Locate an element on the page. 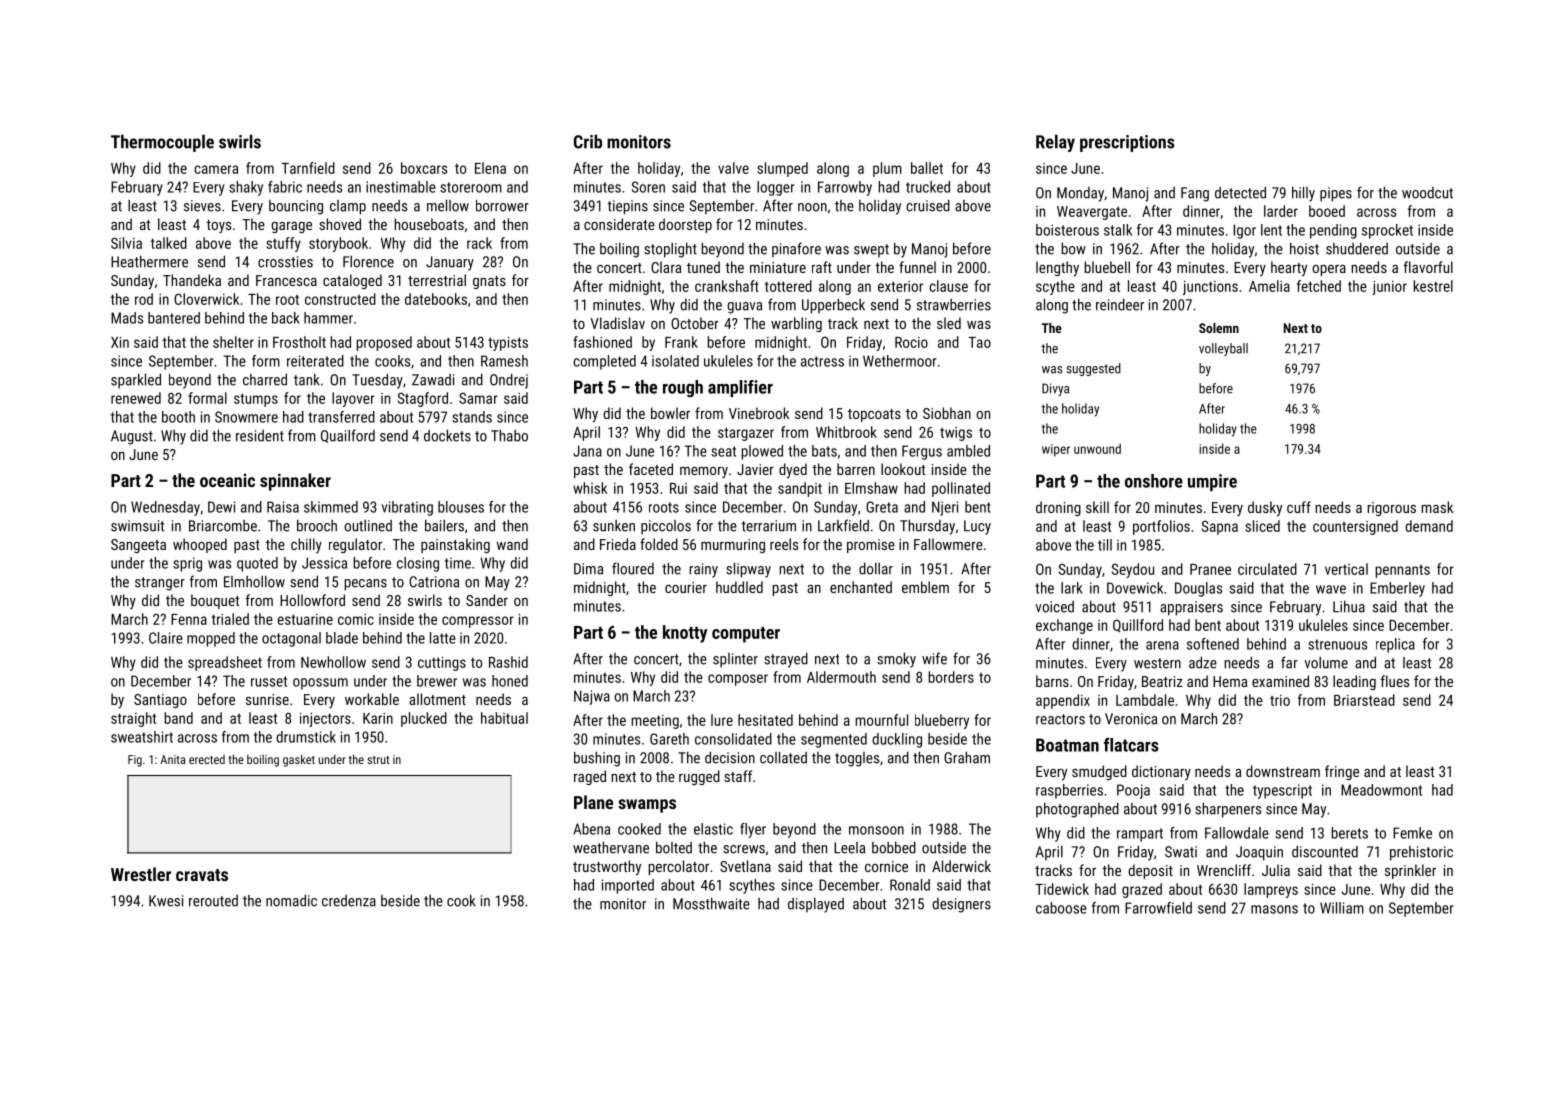 The image size is (1564, 1106). dockets is located at coordinates (447, 435).
